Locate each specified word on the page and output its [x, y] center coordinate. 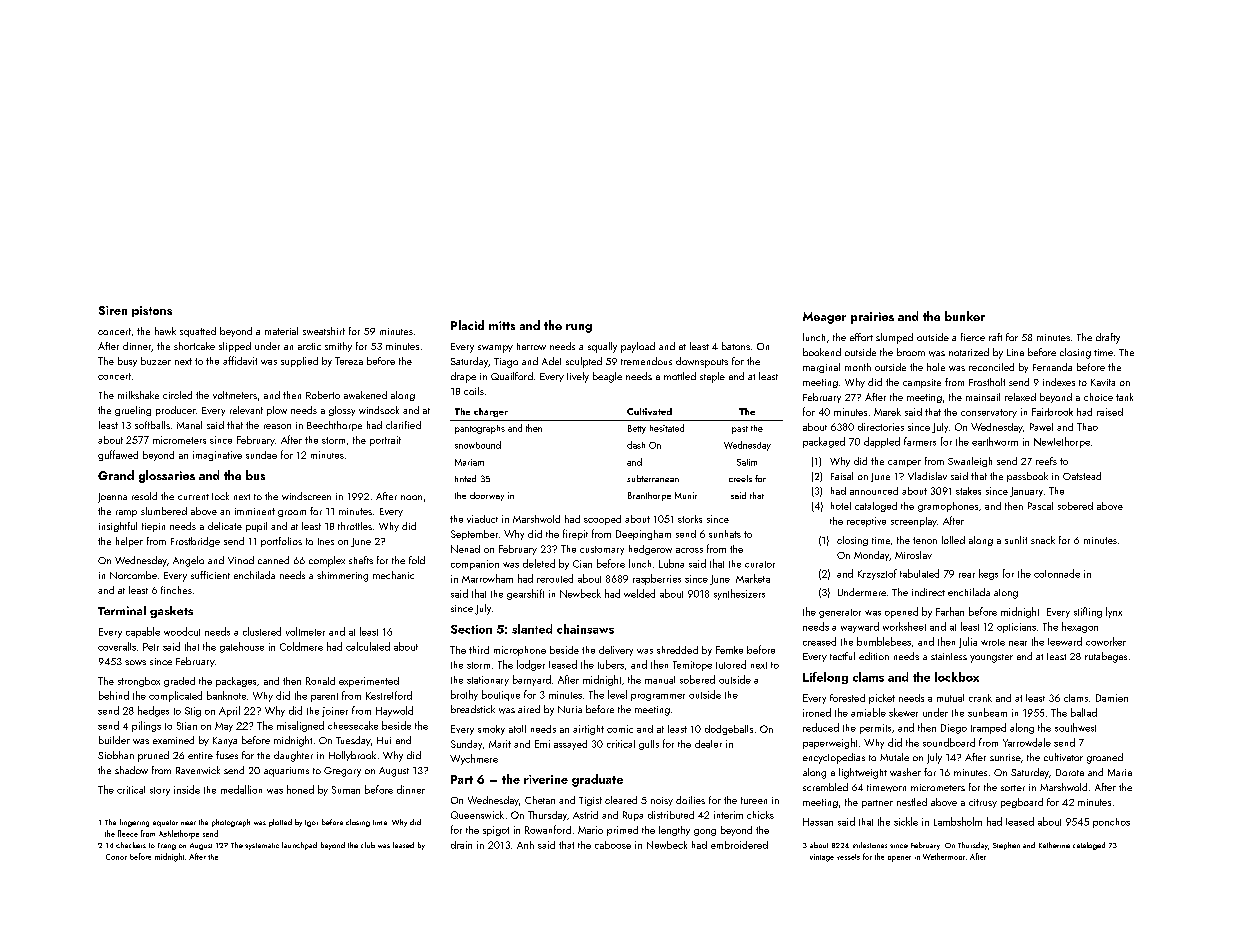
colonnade [1057, 573]
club [368, 845]
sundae [261, 455]
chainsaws [585, 629]
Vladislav [927, 476]
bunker [965, 316]
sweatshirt [324, 331]
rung [579, 328]
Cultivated [649, 411]
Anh [525, 845]
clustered [262, 631]
